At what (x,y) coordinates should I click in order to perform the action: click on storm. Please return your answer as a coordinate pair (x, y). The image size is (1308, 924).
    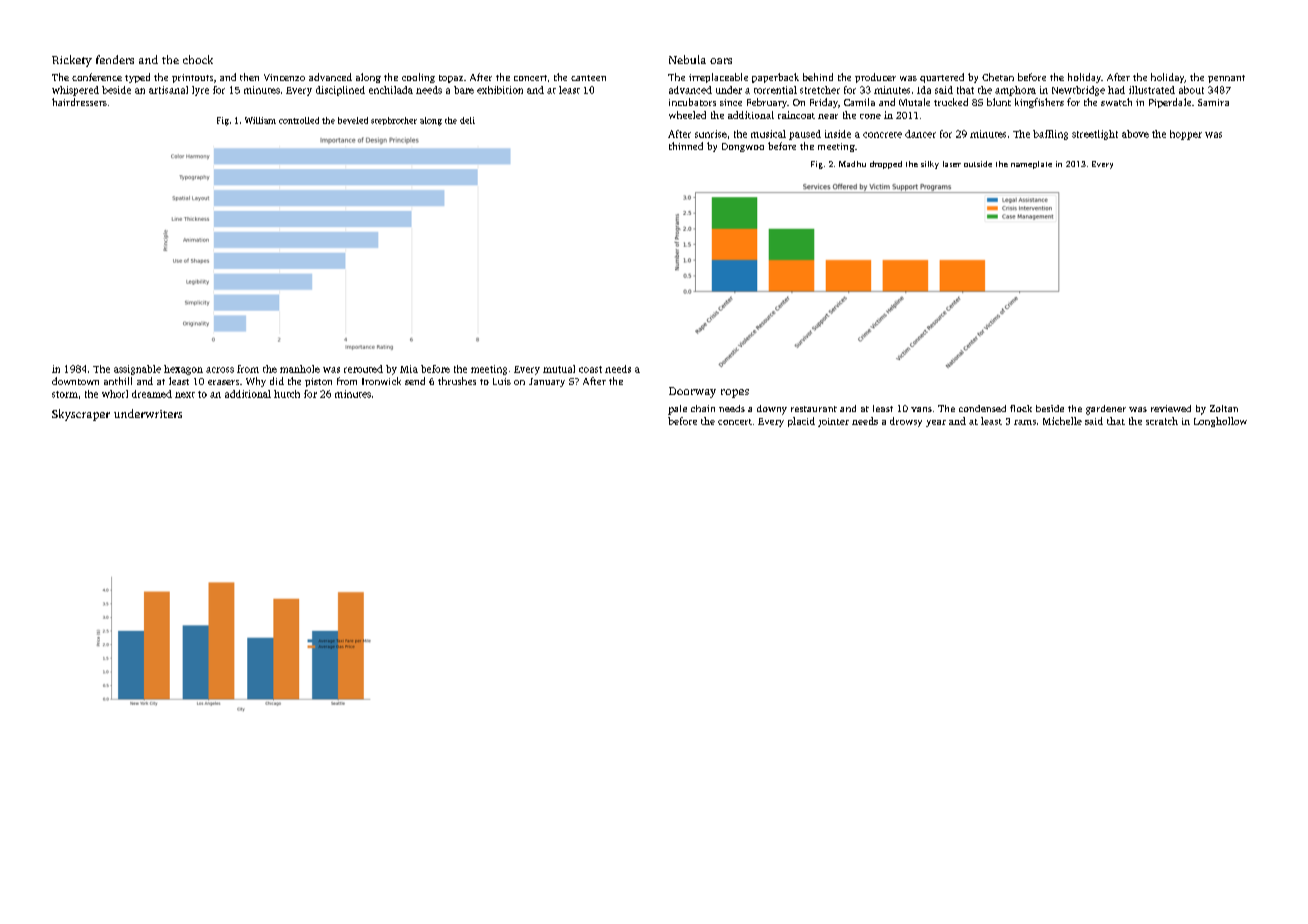
    Looking at the image, I should click on (65, 394).
